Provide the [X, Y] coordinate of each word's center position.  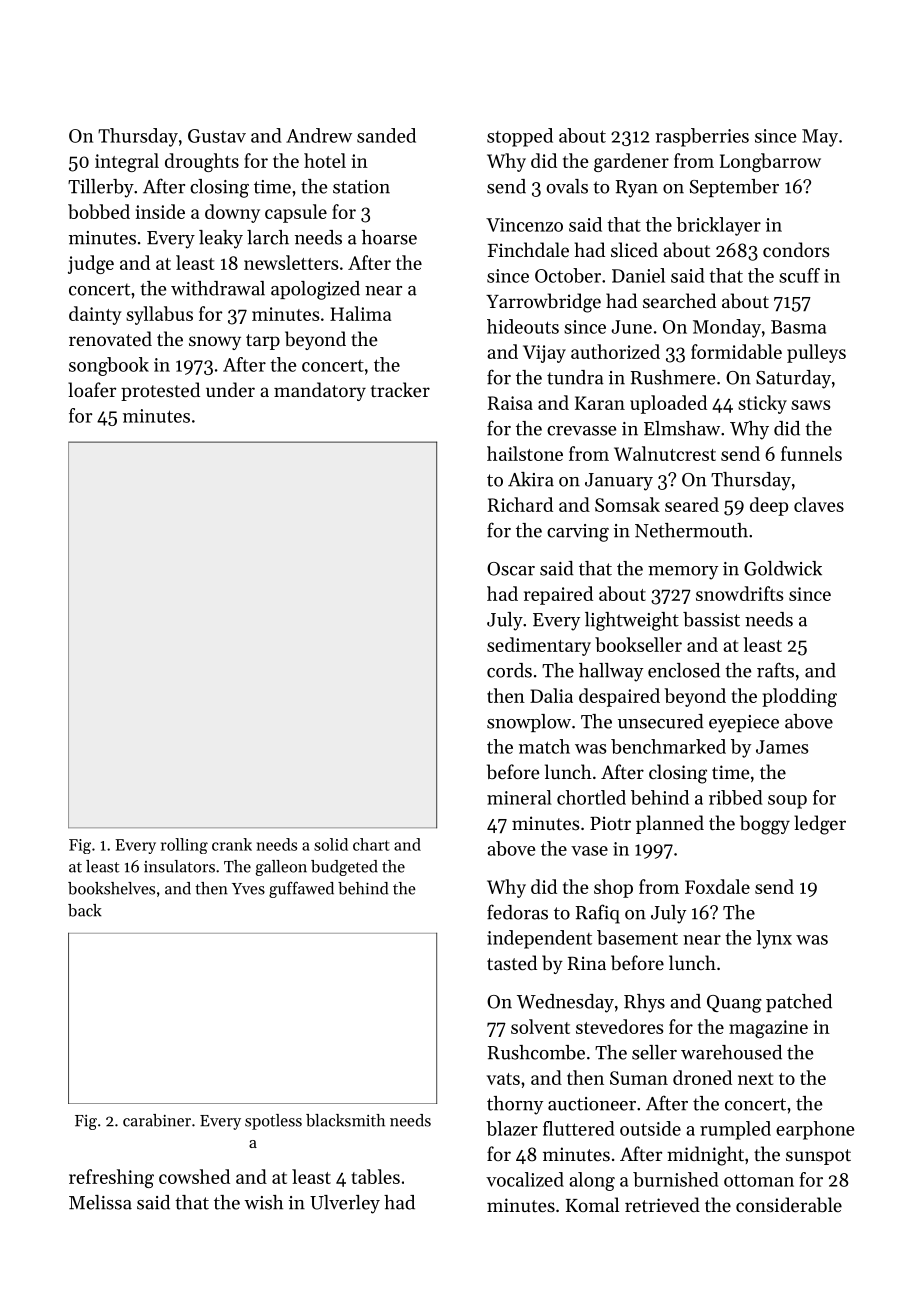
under [230, 389]
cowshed [194, 1176]
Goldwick [783, 568]
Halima [360, 313]
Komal [592, 1204]
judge [91, 264]
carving [578, 533]
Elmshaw [682, 428]
